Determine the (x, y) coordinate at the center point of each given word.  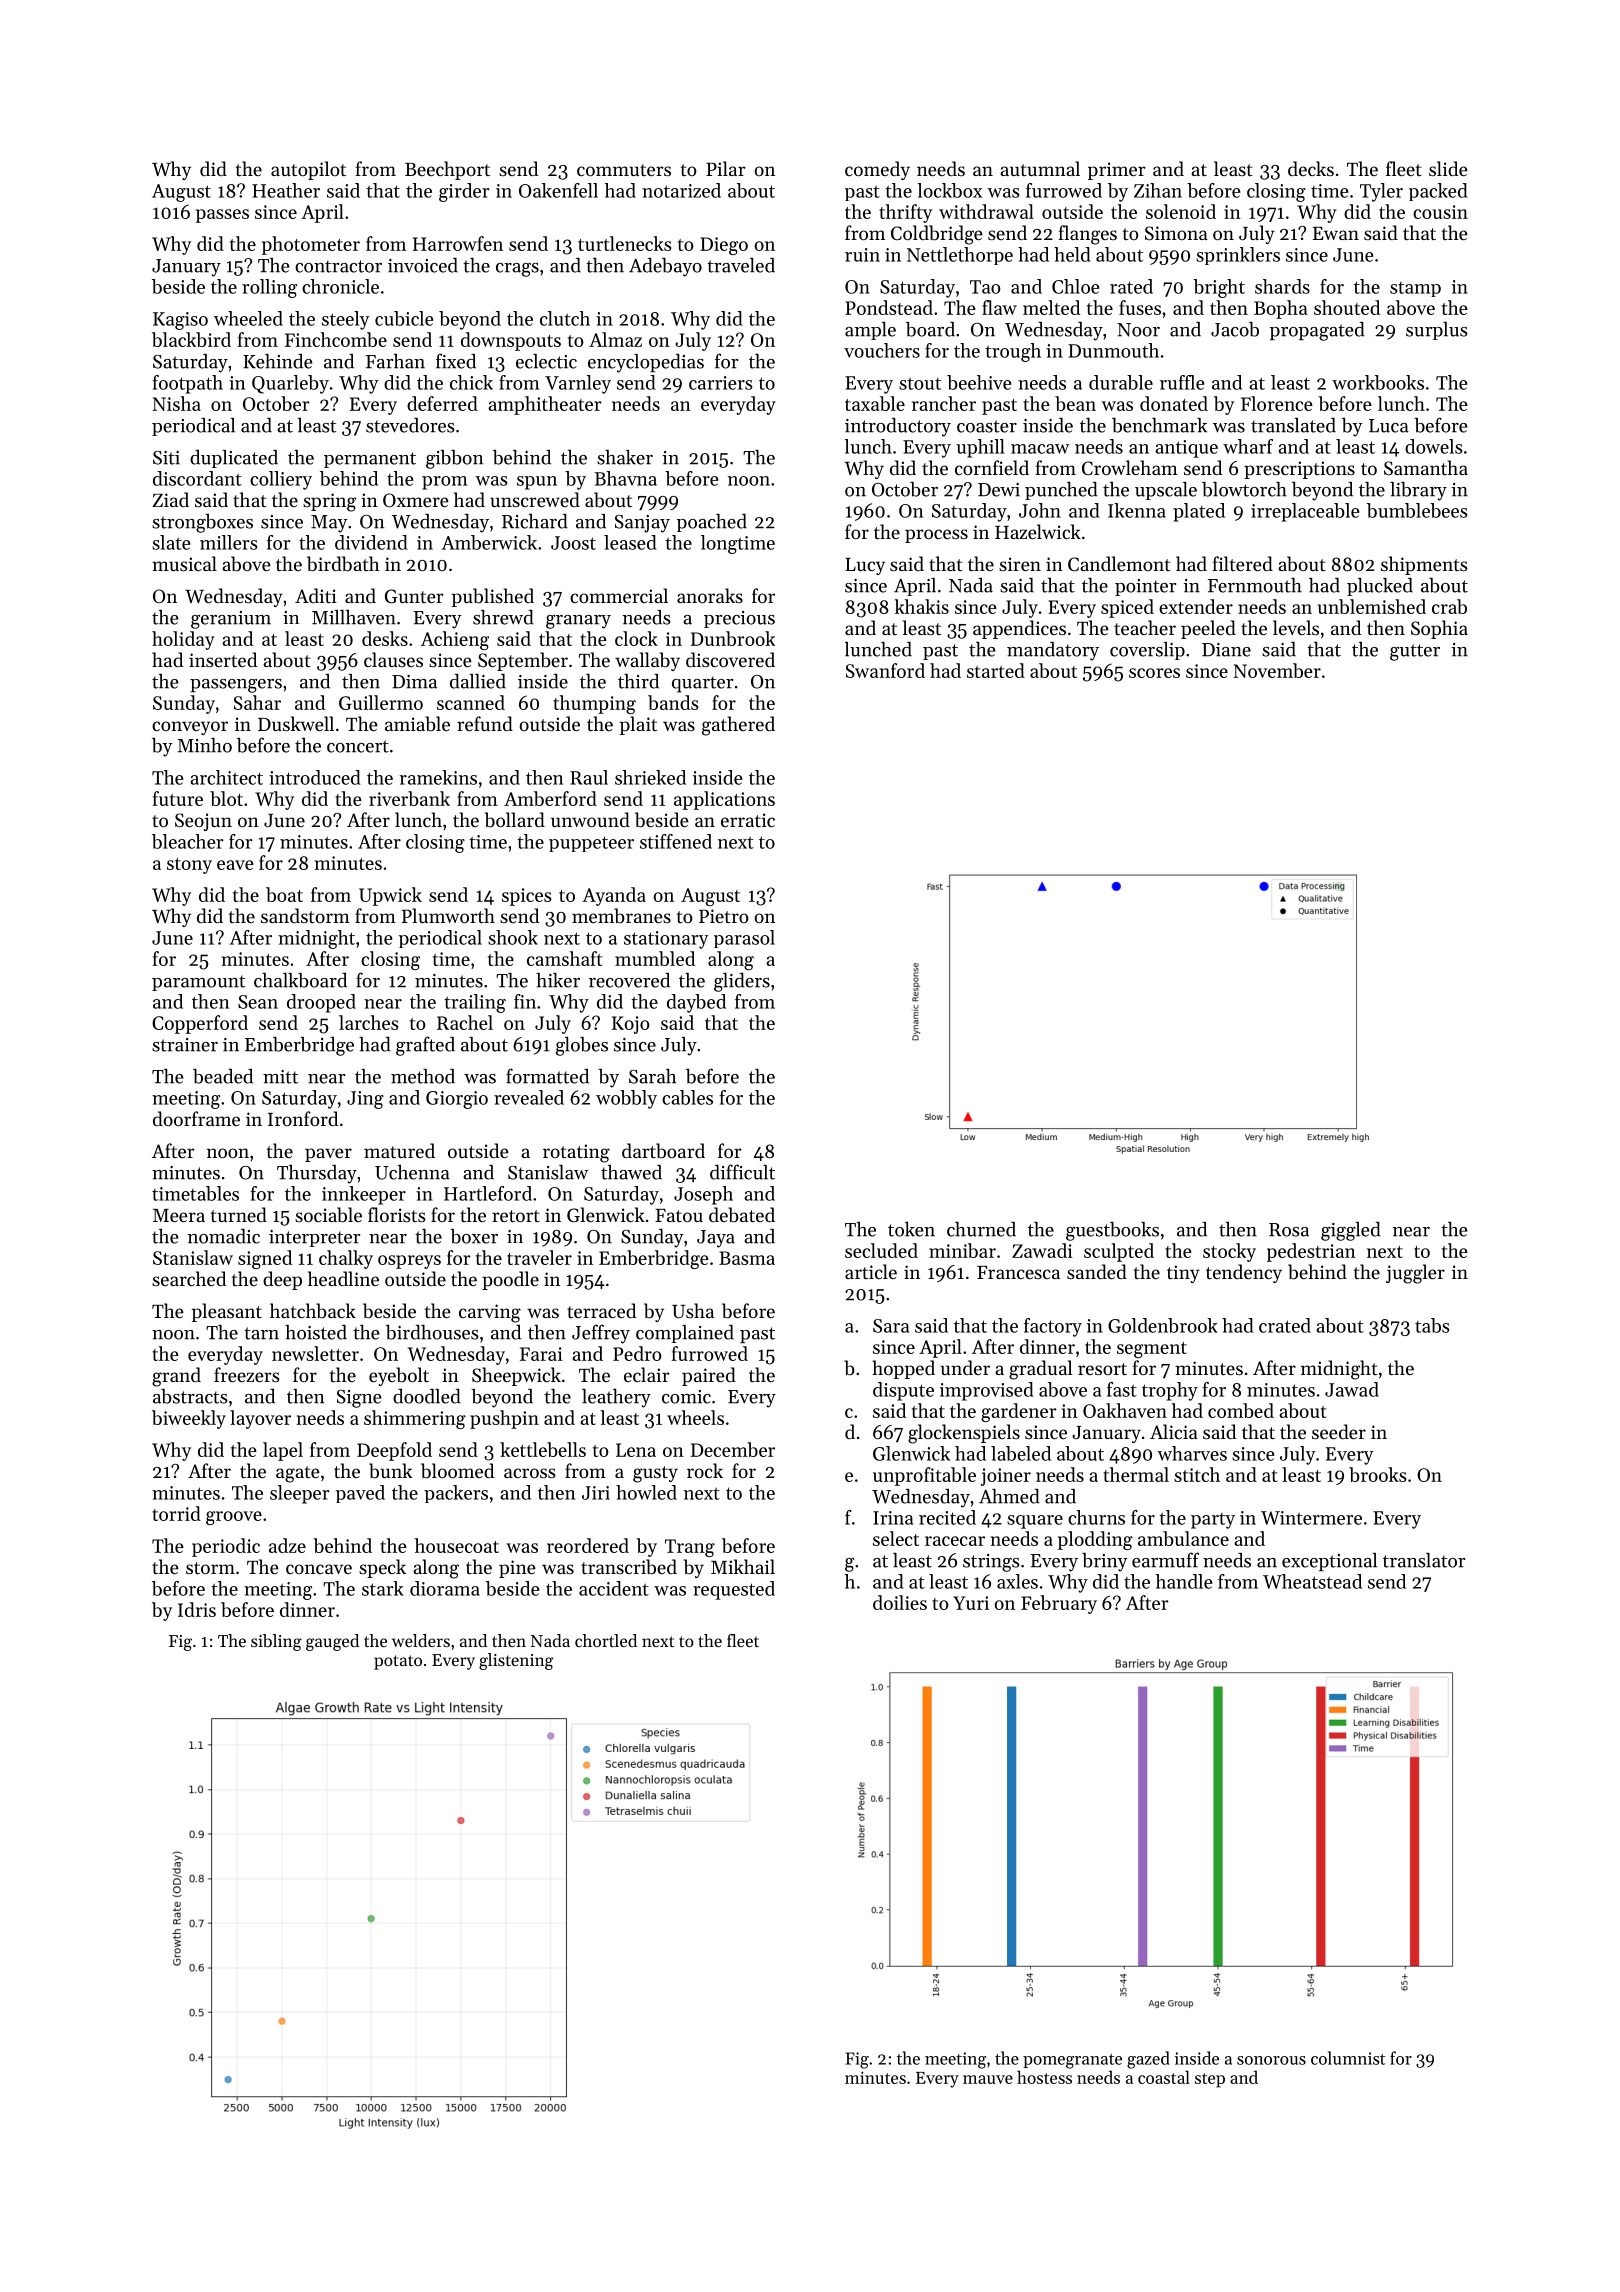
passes (222, 216)
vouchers (882, 350)
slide (1448, 168)
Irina (893, 1518)
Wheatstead (1312, 1581)
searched (189, 1278)
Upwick (390, 896)
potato (398, 1662)
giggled (1351, 1231)
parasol (744, 939)
